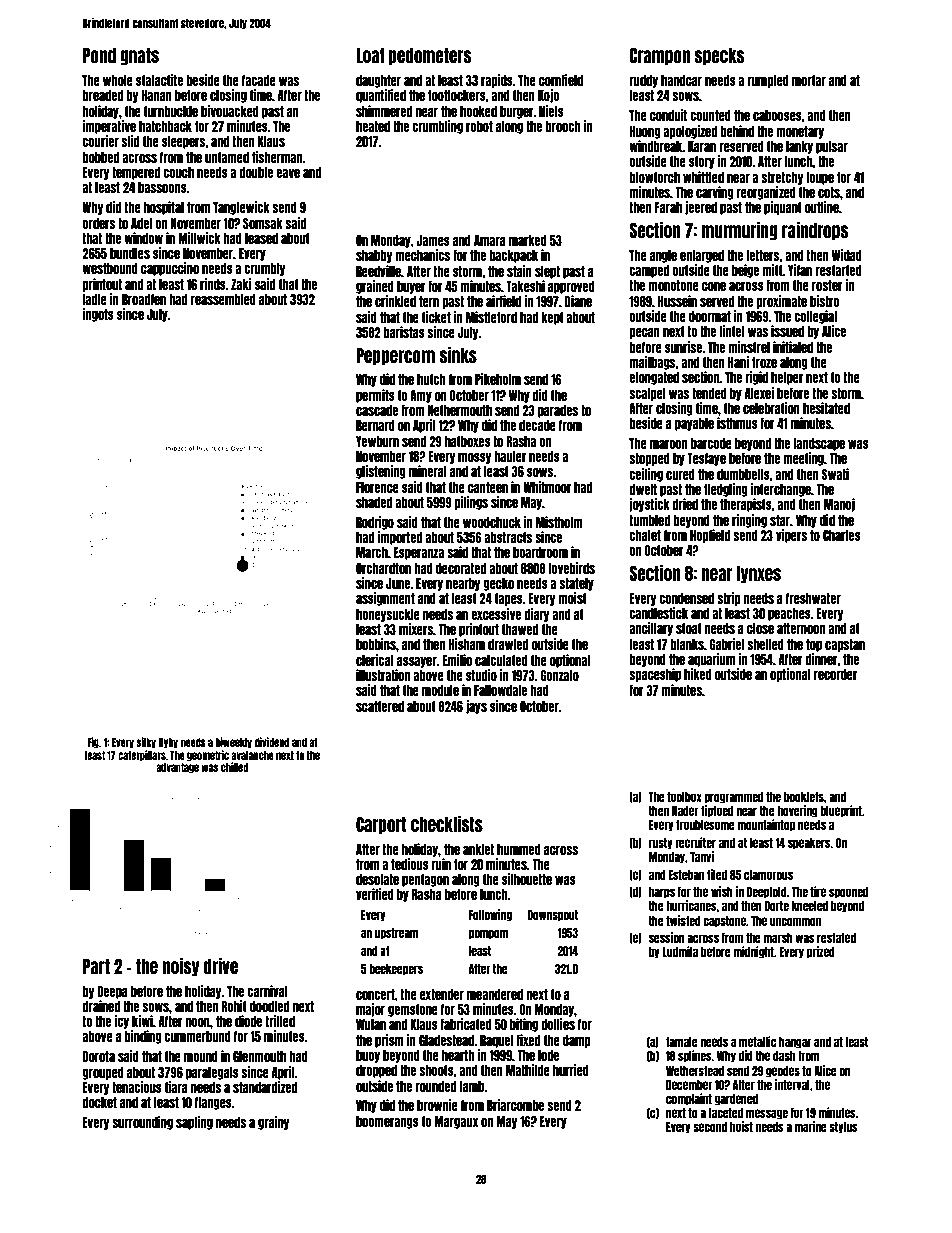  I want to click on toolbox, so click(684, 797).
